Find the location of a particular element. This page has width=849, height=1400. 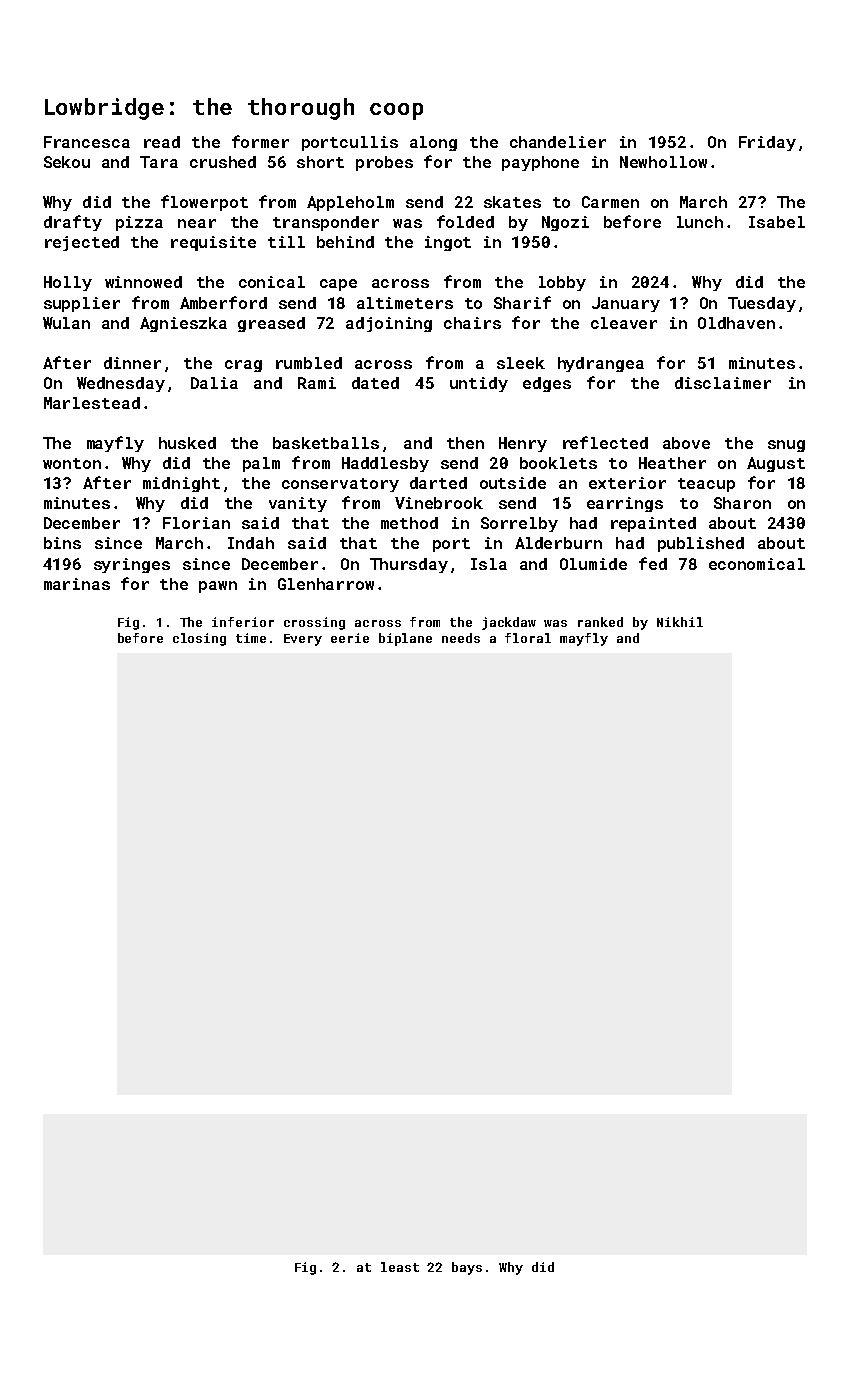

folded is located at coordinates (465, 221).
